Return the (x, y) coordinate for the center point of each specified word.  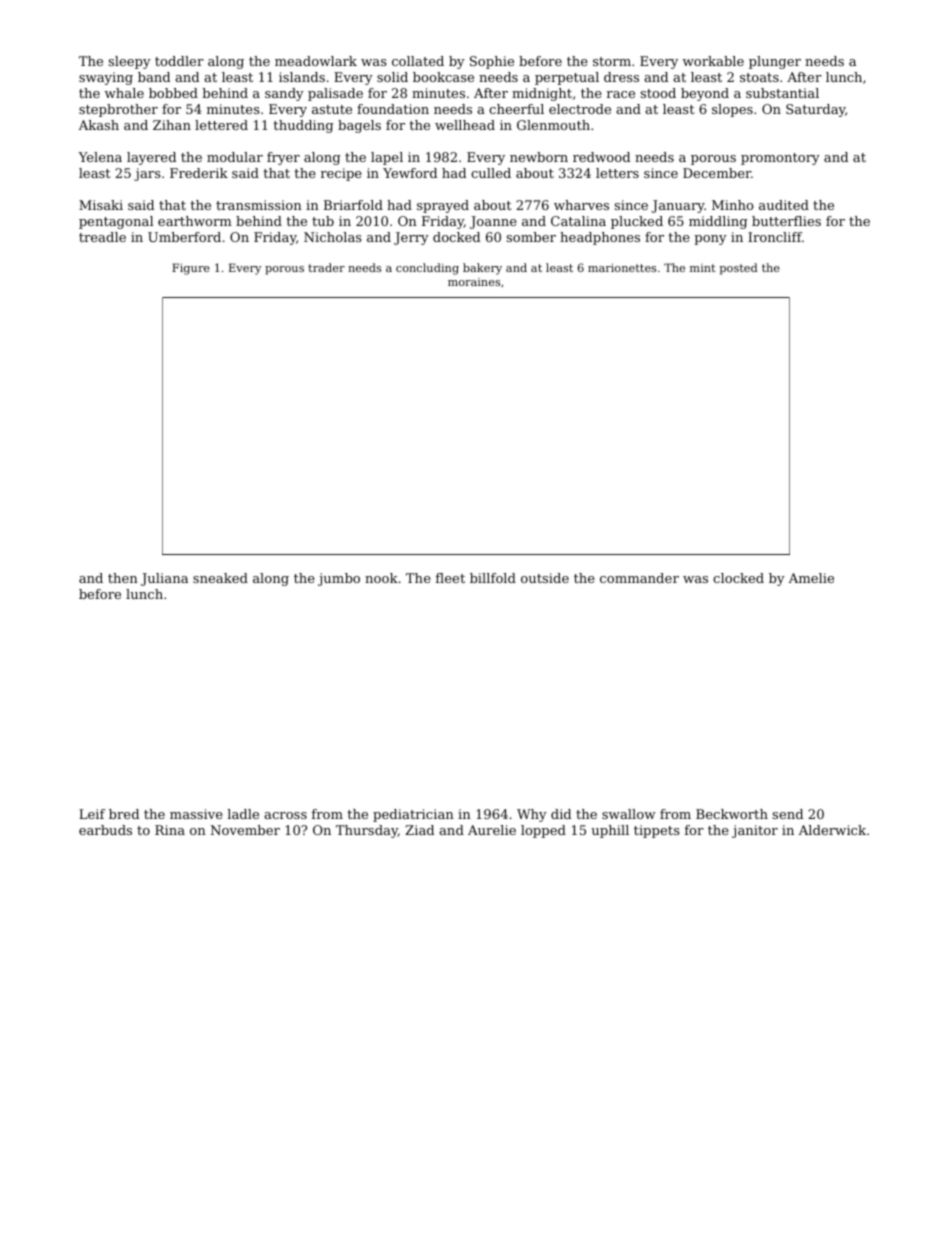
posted (738, 269)
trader (326, 267)
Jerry (411, 238)
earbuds (105, 830)
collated (418, 61)
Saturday (816, 110)
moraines (474, 282)
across (285, 815)
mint (702, 268)
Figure (191, 269)
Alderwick (832, 830)
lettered (221, 125)
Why (532, 815)
